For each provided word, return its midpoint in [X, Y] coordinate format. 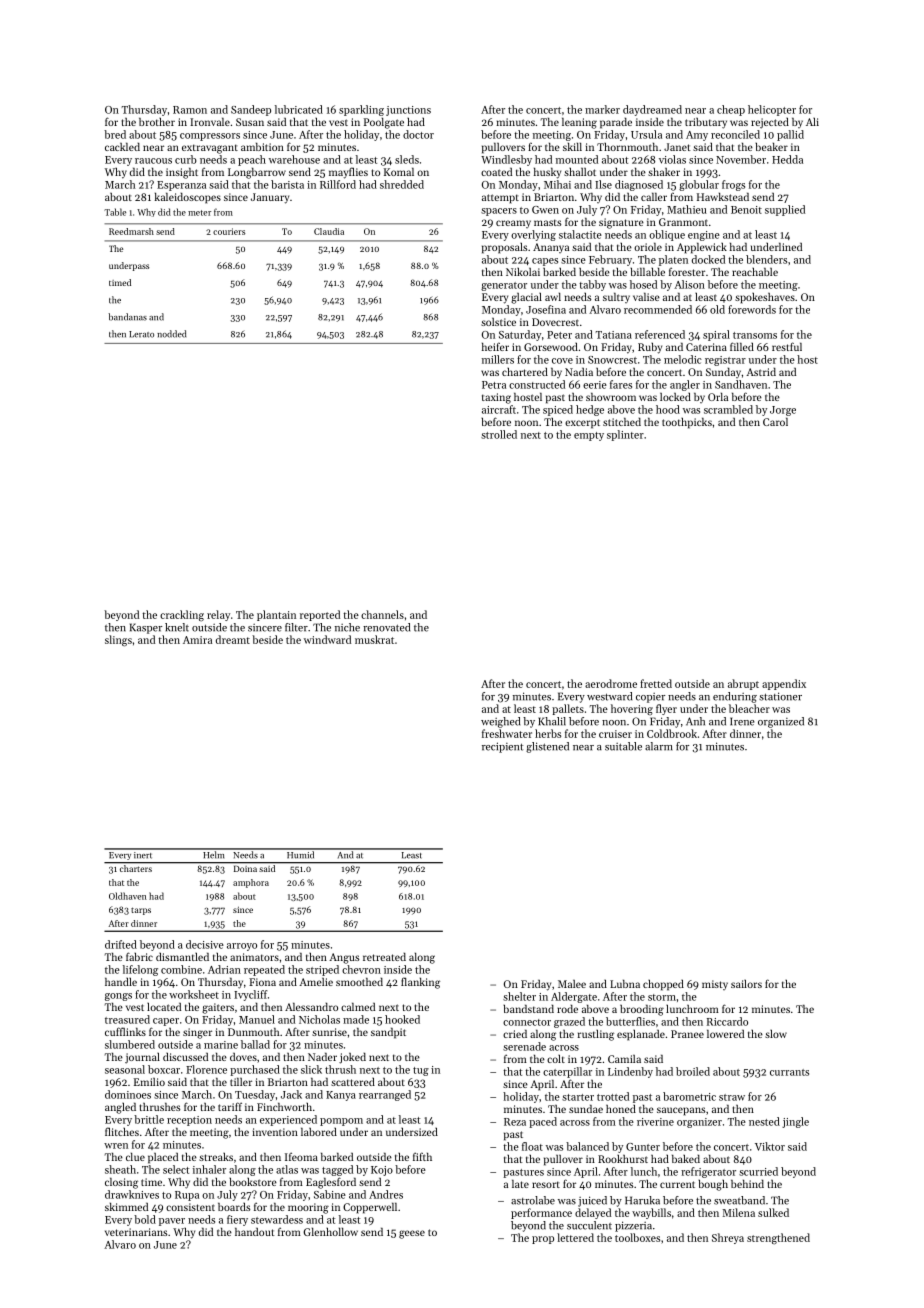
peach [252, 160]
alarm [659, 746]
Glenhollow [330, 1231]
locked [675, 396]
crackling [182, 616]
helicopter [772, 110]
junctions [408, 111]
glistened [547, 747]
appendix [784, 684]
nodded [171, 334]
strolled [499, 434]
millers [498, 359]
